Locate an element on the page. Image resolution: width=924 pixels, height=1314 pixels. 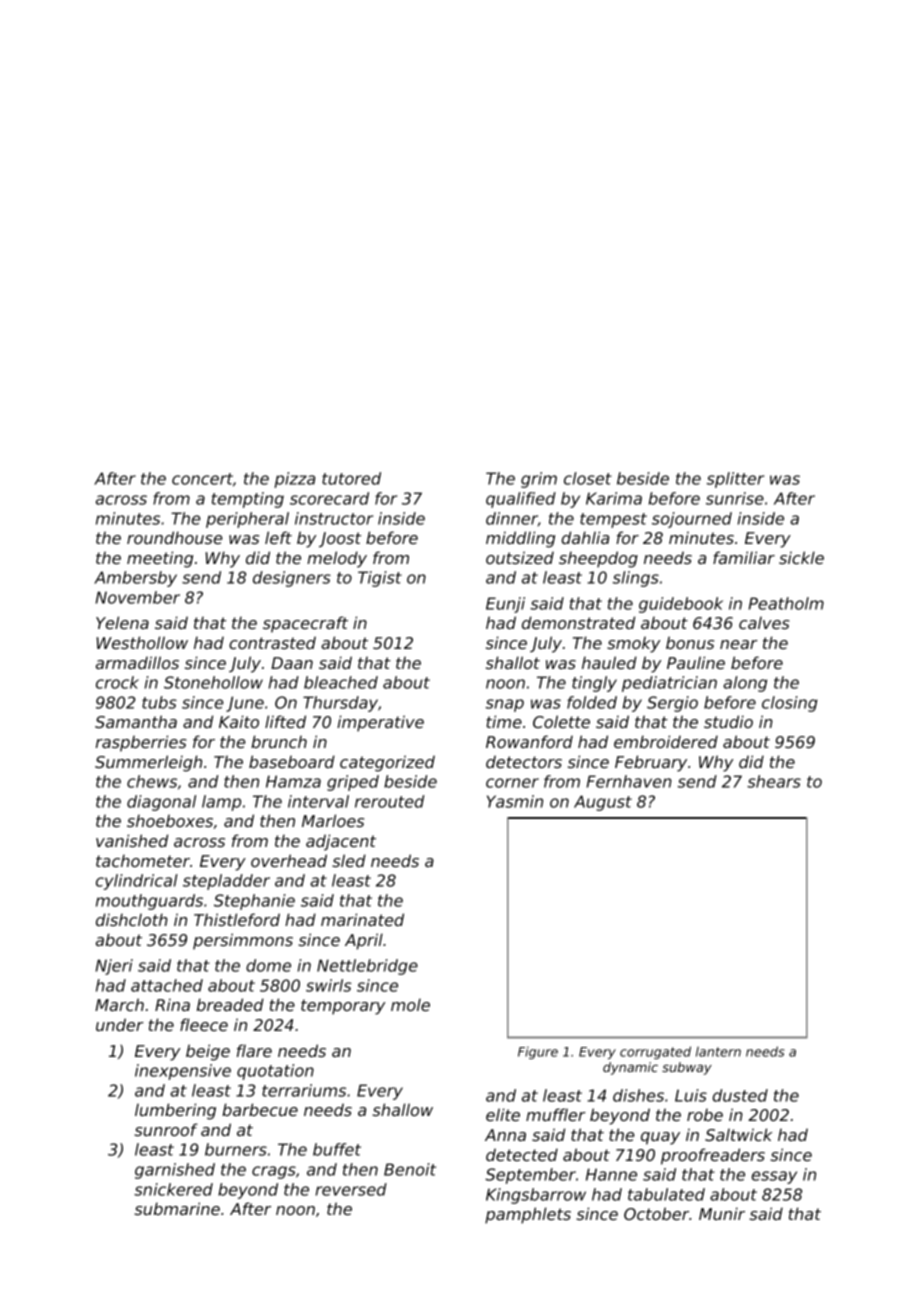
splitter is located at coordinates (735, 480).
